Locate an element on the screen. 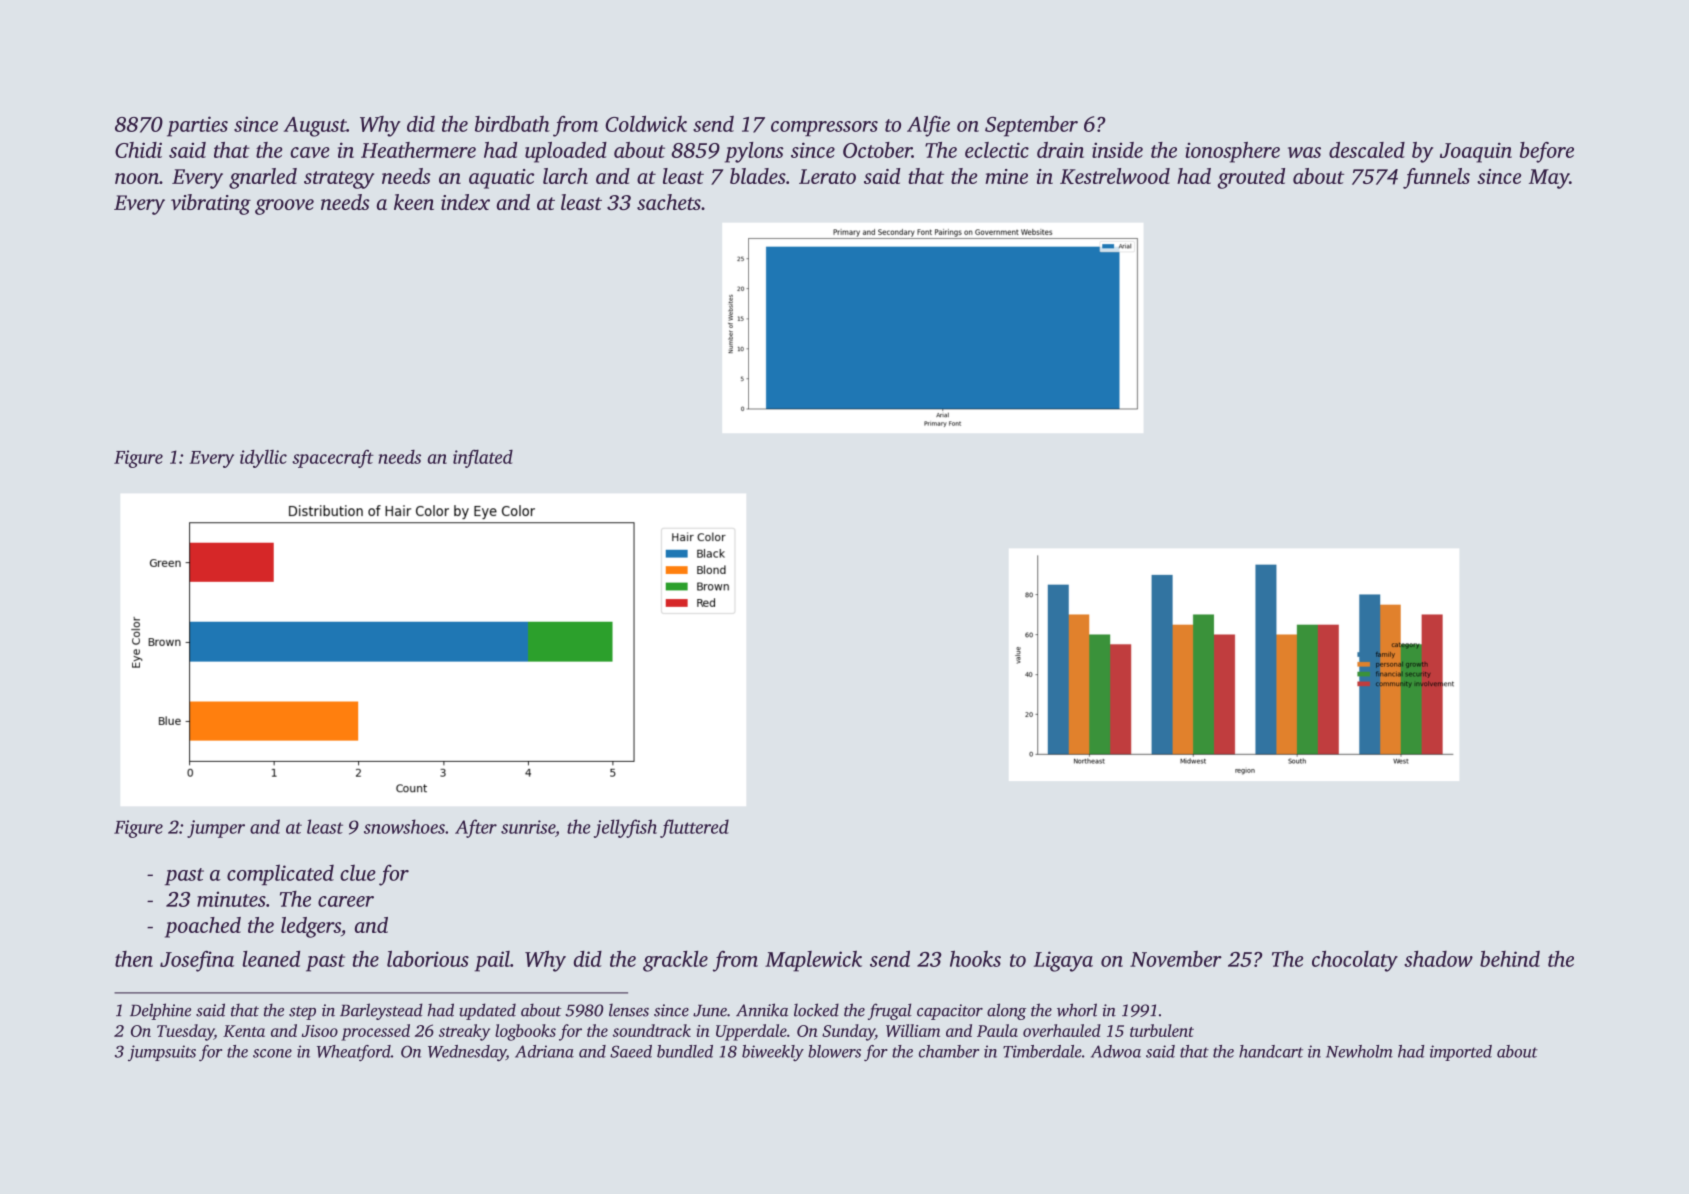  handcart is located at coordinates (1271, 1051).
